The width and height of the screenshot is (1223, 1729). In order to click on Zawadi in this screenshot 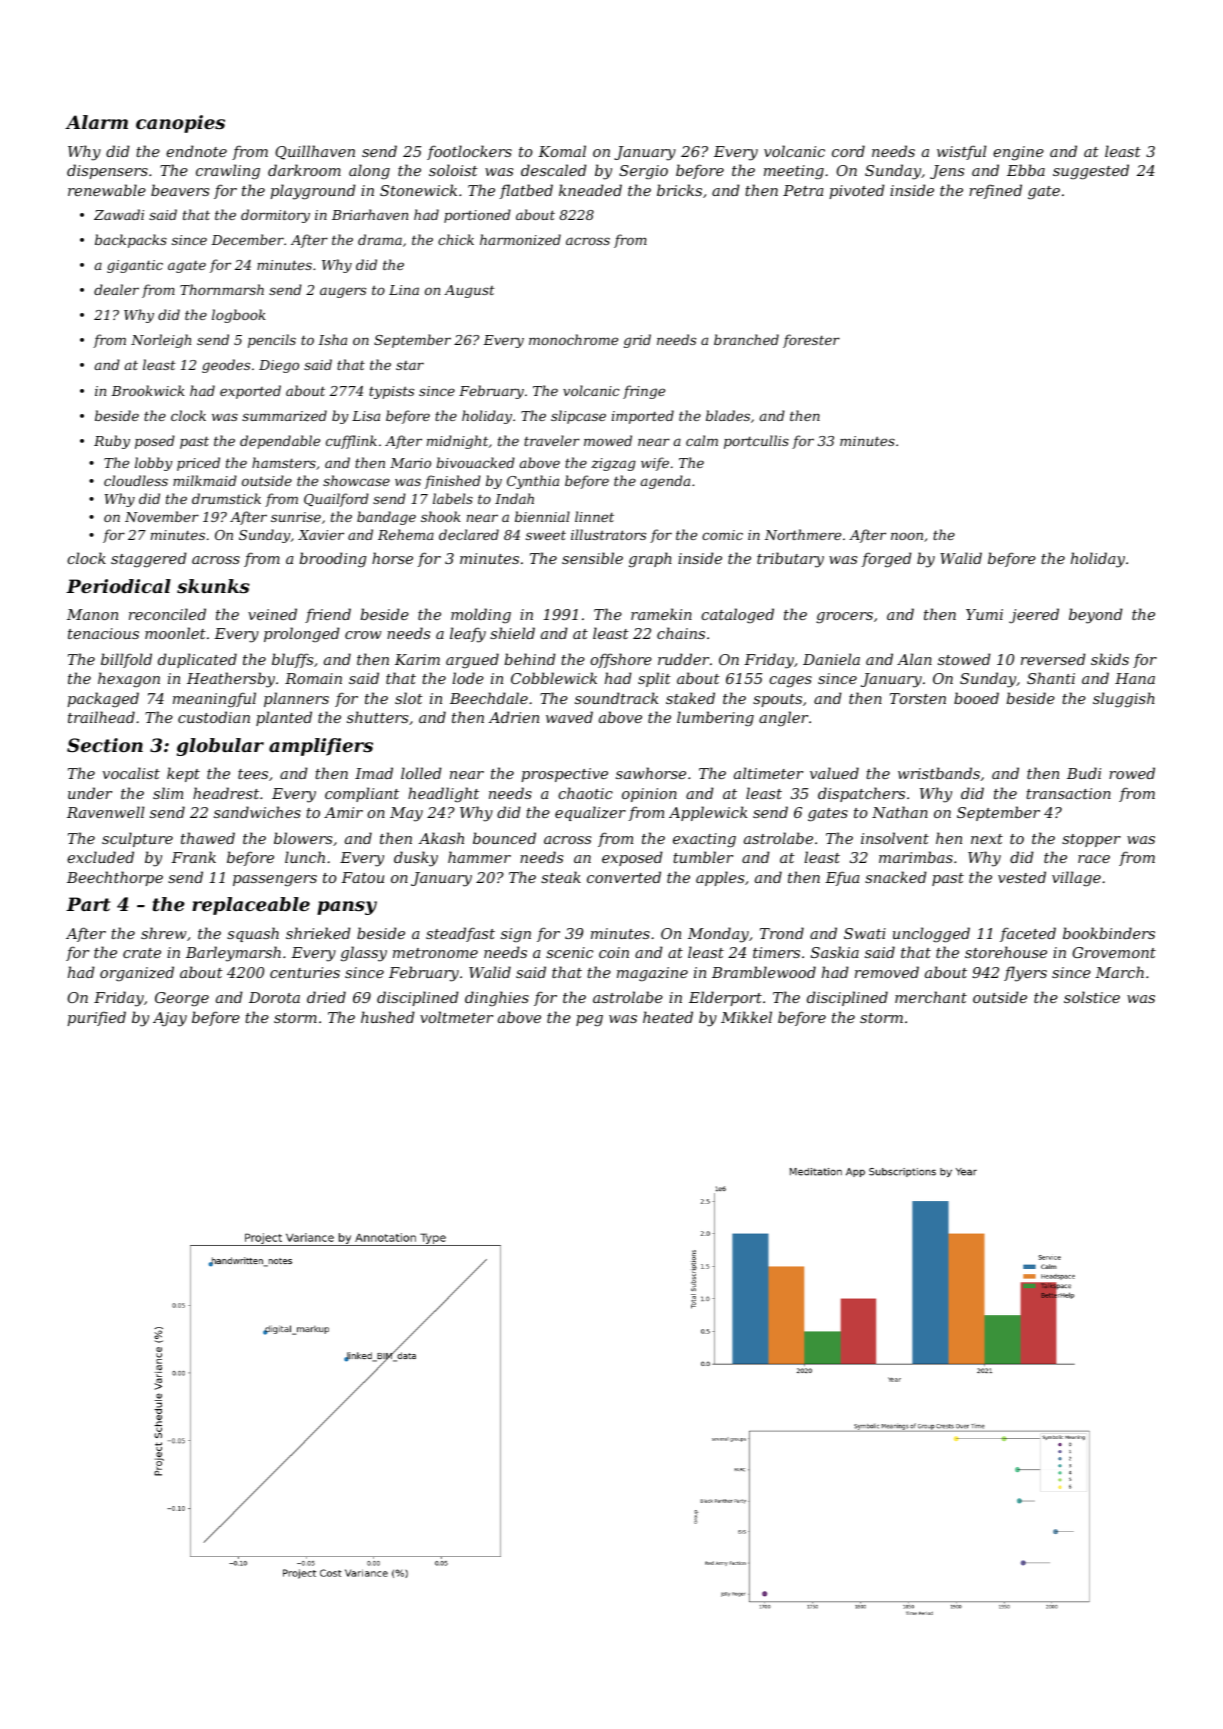, I will do `click(119, 214)`.
